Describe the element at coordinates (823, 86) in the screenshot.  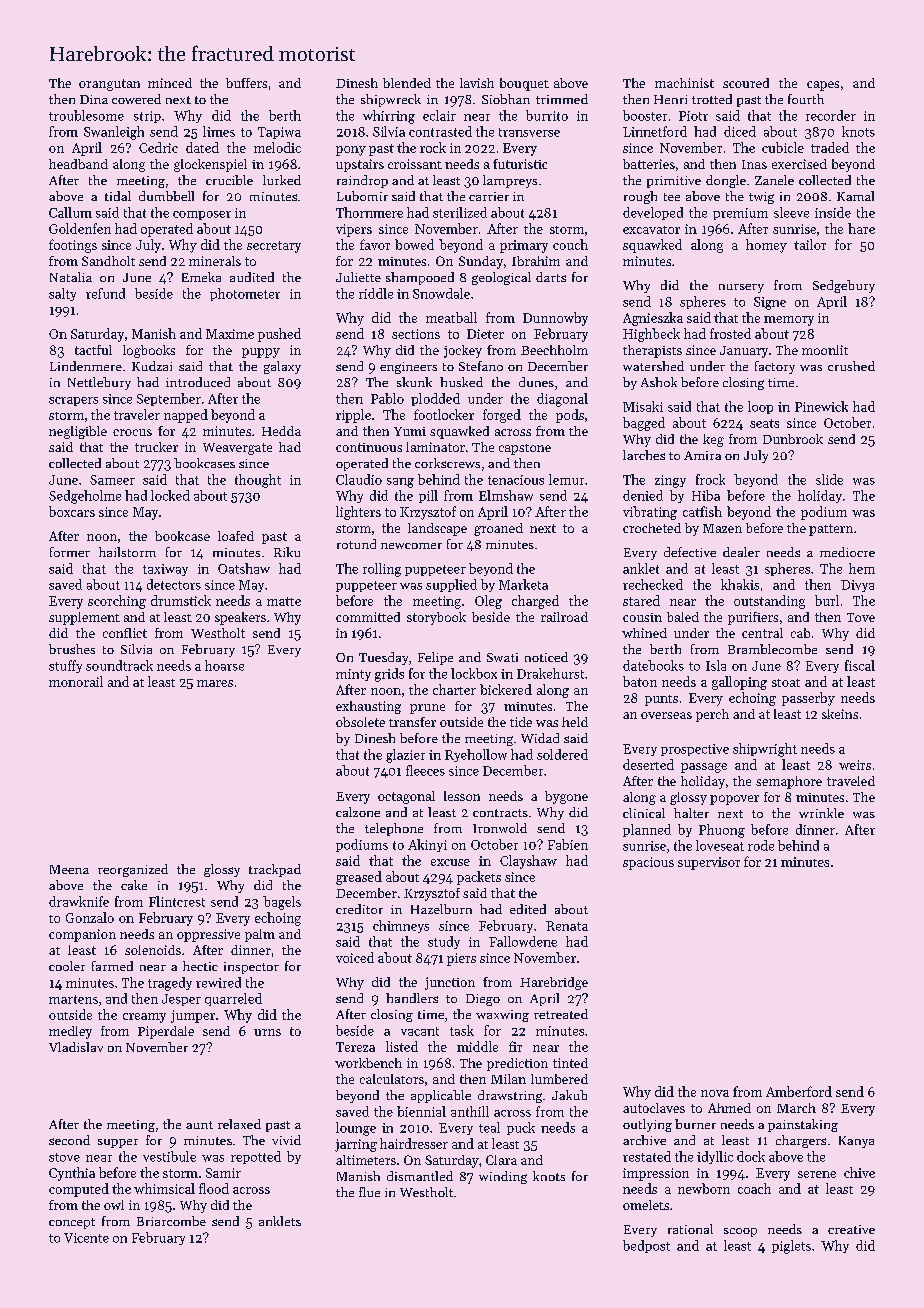
I see `capes` at that location.
